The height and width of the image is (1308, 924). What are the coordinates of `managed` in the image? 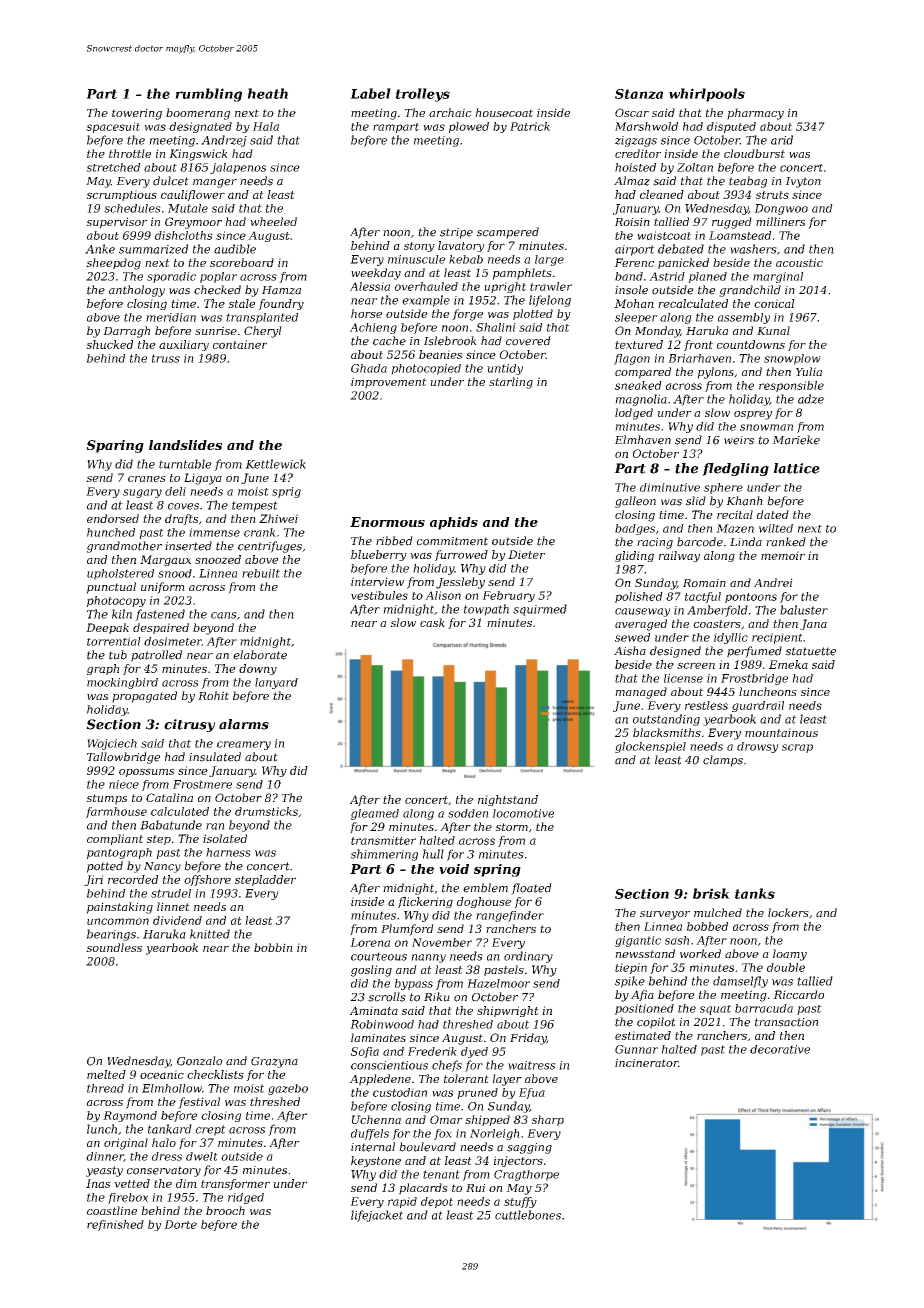 It's located at (641, 693).
